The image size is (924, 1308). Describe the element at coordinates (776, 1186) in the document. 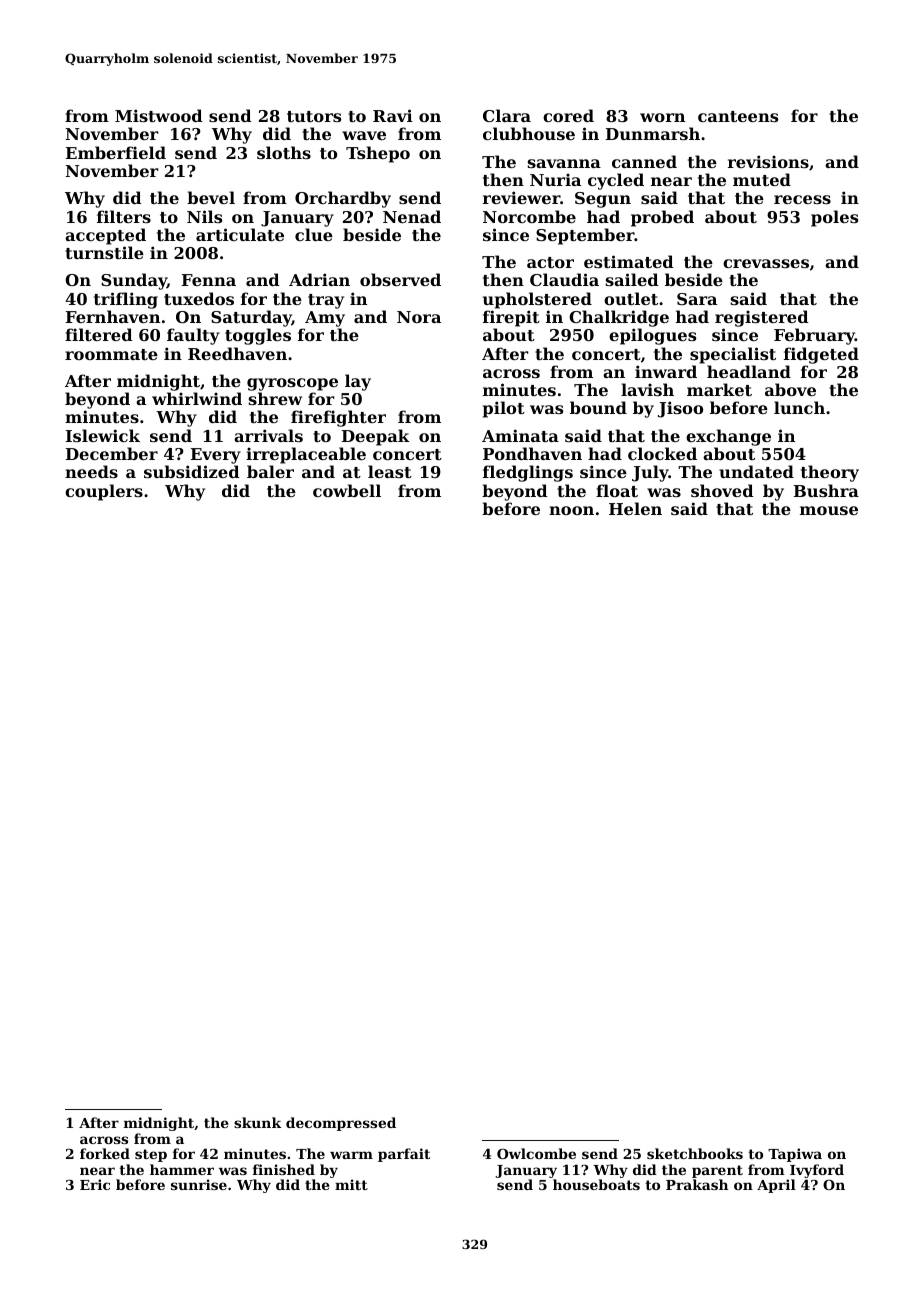

I see `April` at that location.
